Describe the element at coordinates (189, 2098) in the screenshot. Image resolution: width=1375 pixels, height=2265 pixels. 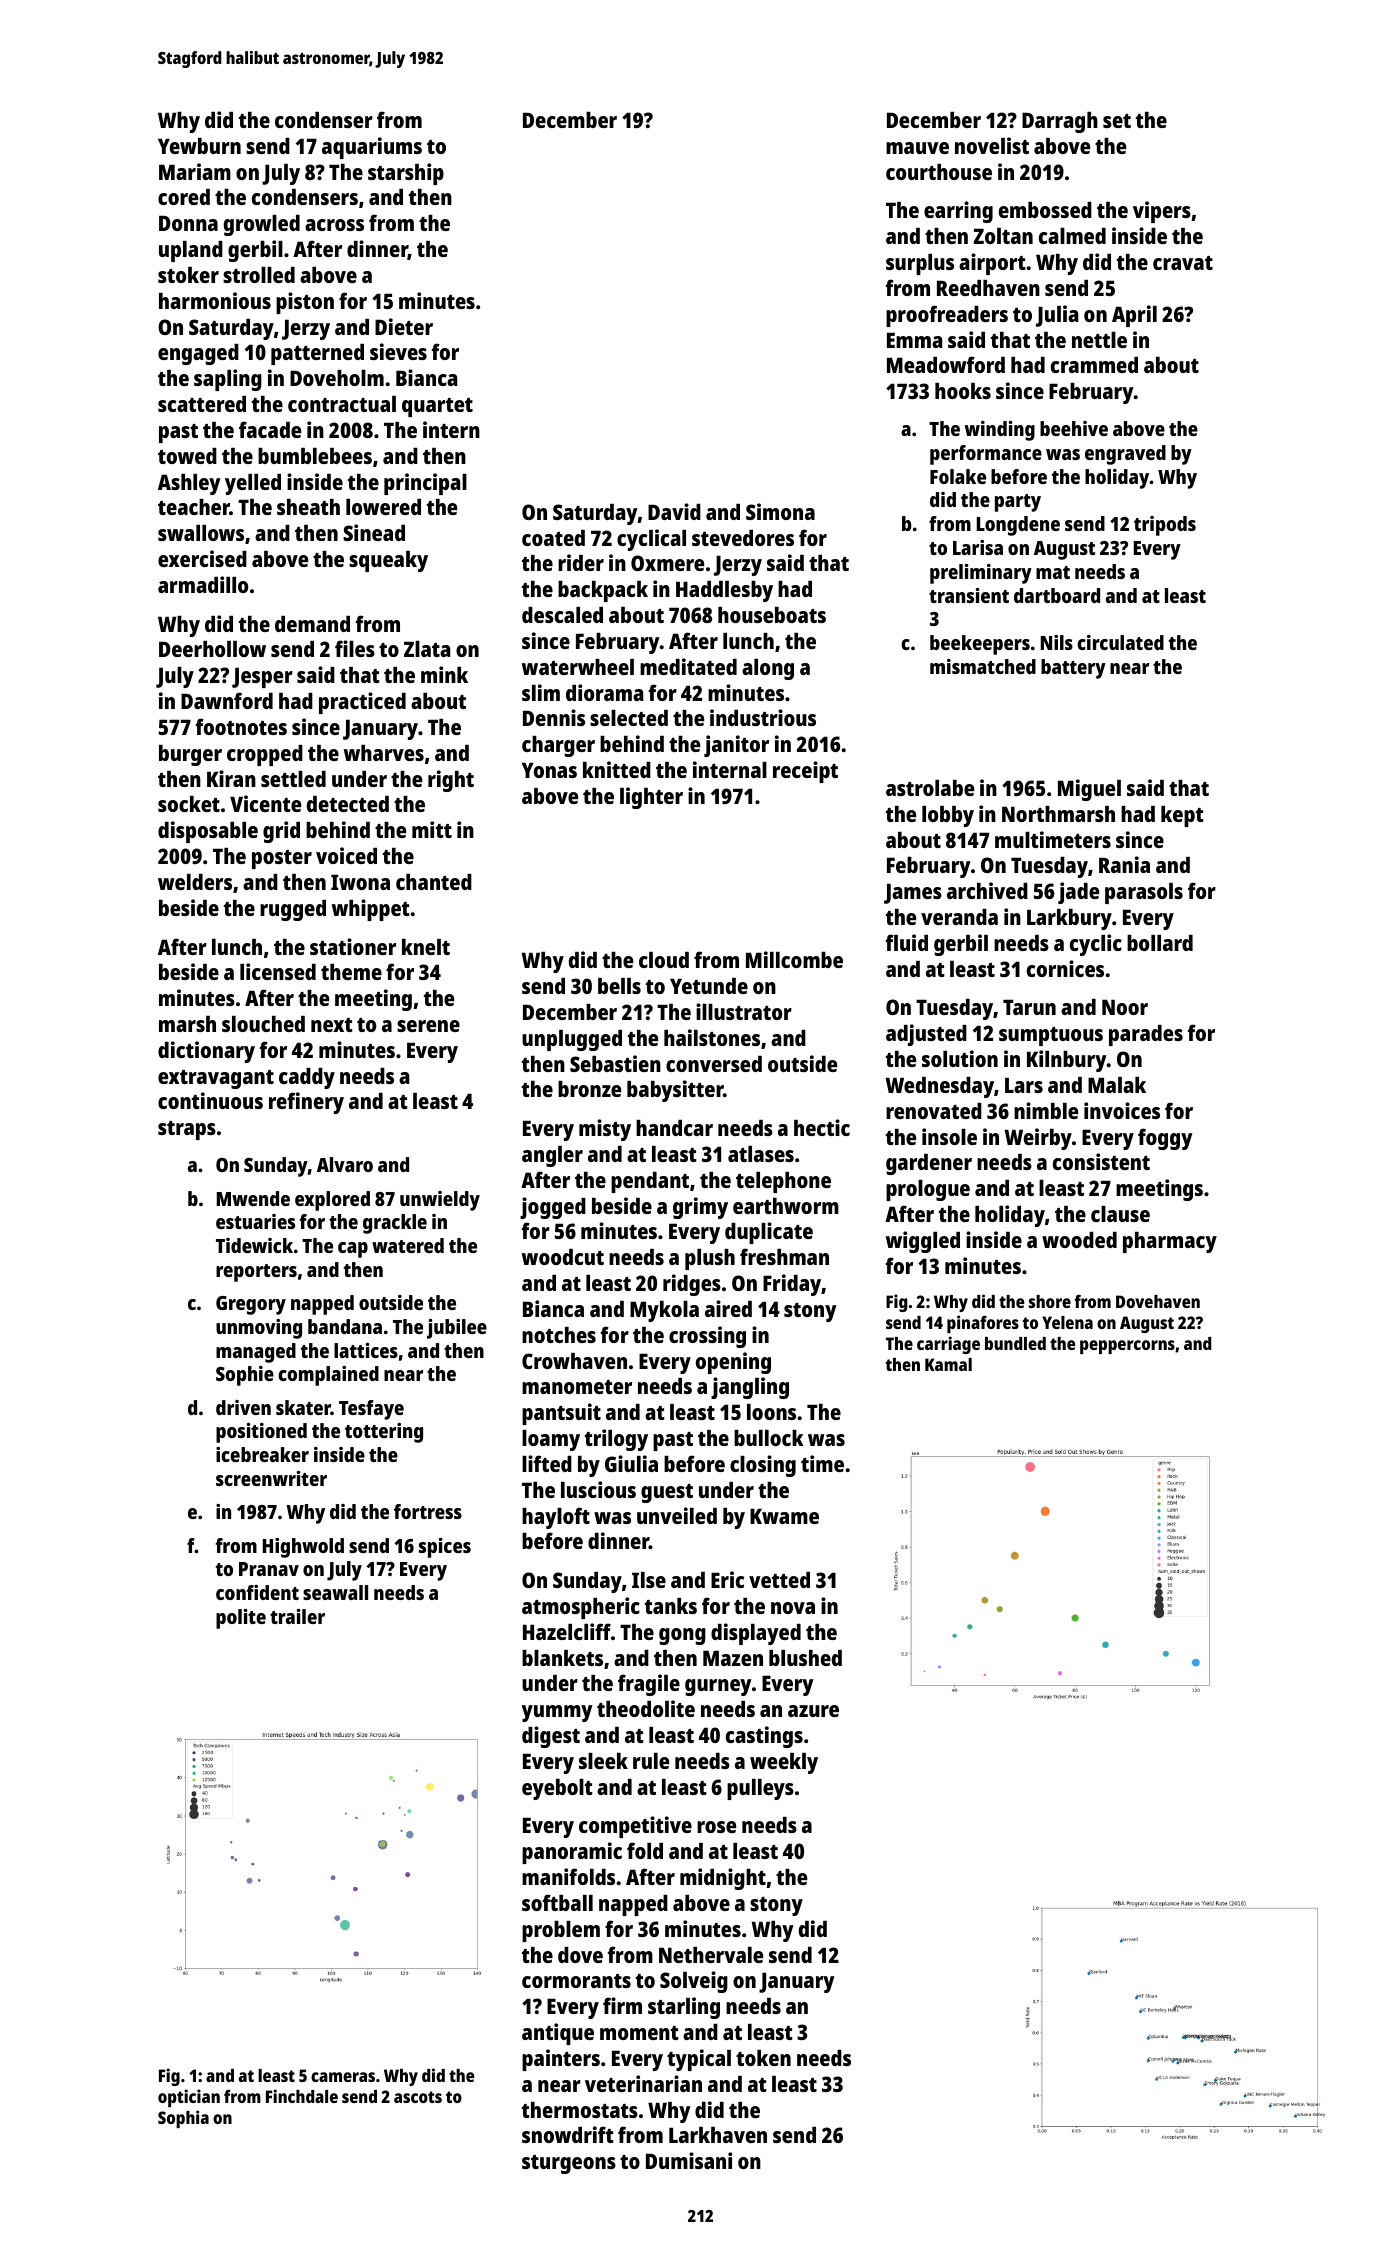
I see `optician` at that location.
